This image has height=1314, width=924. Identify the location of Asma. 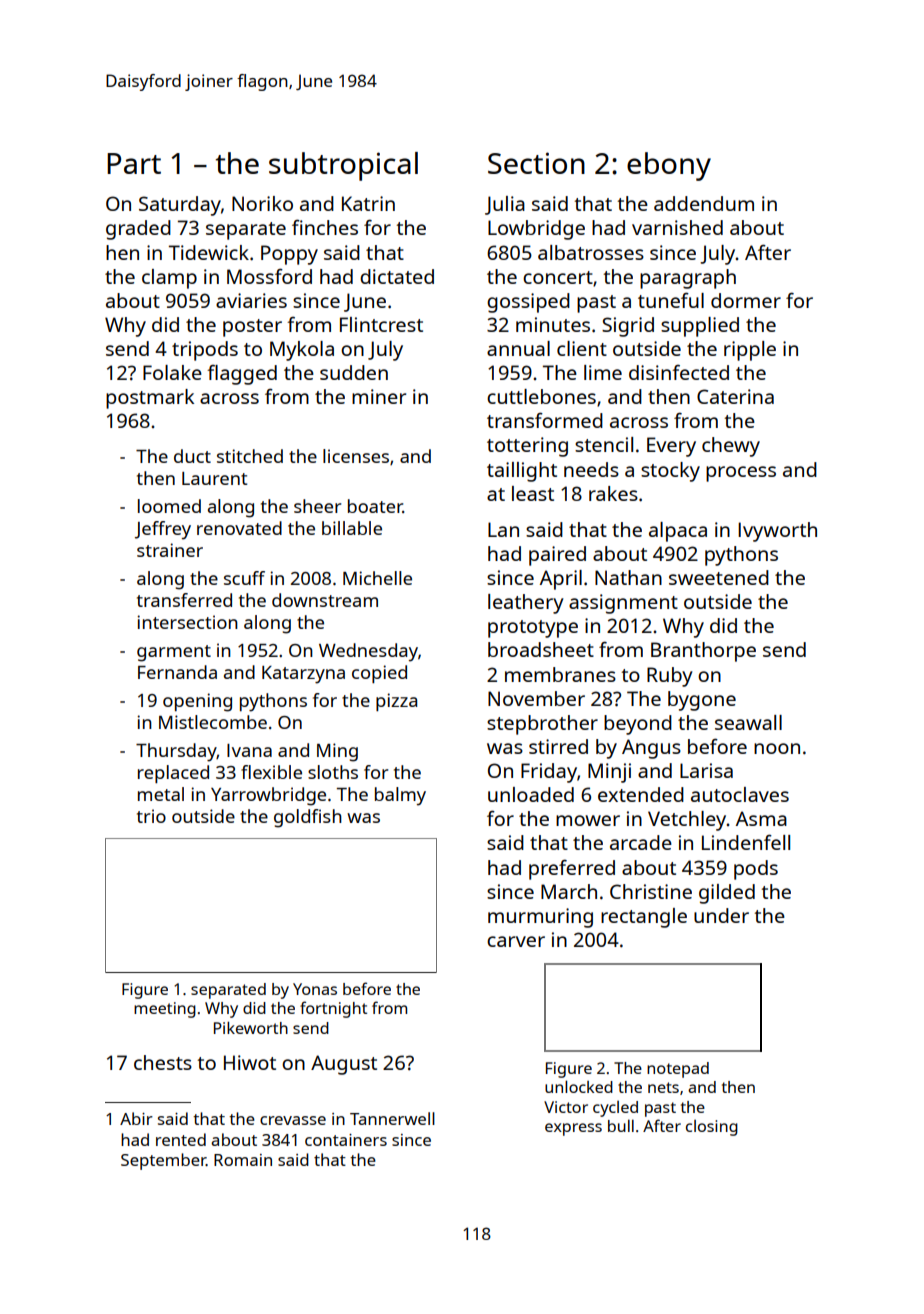
(761, 818).
